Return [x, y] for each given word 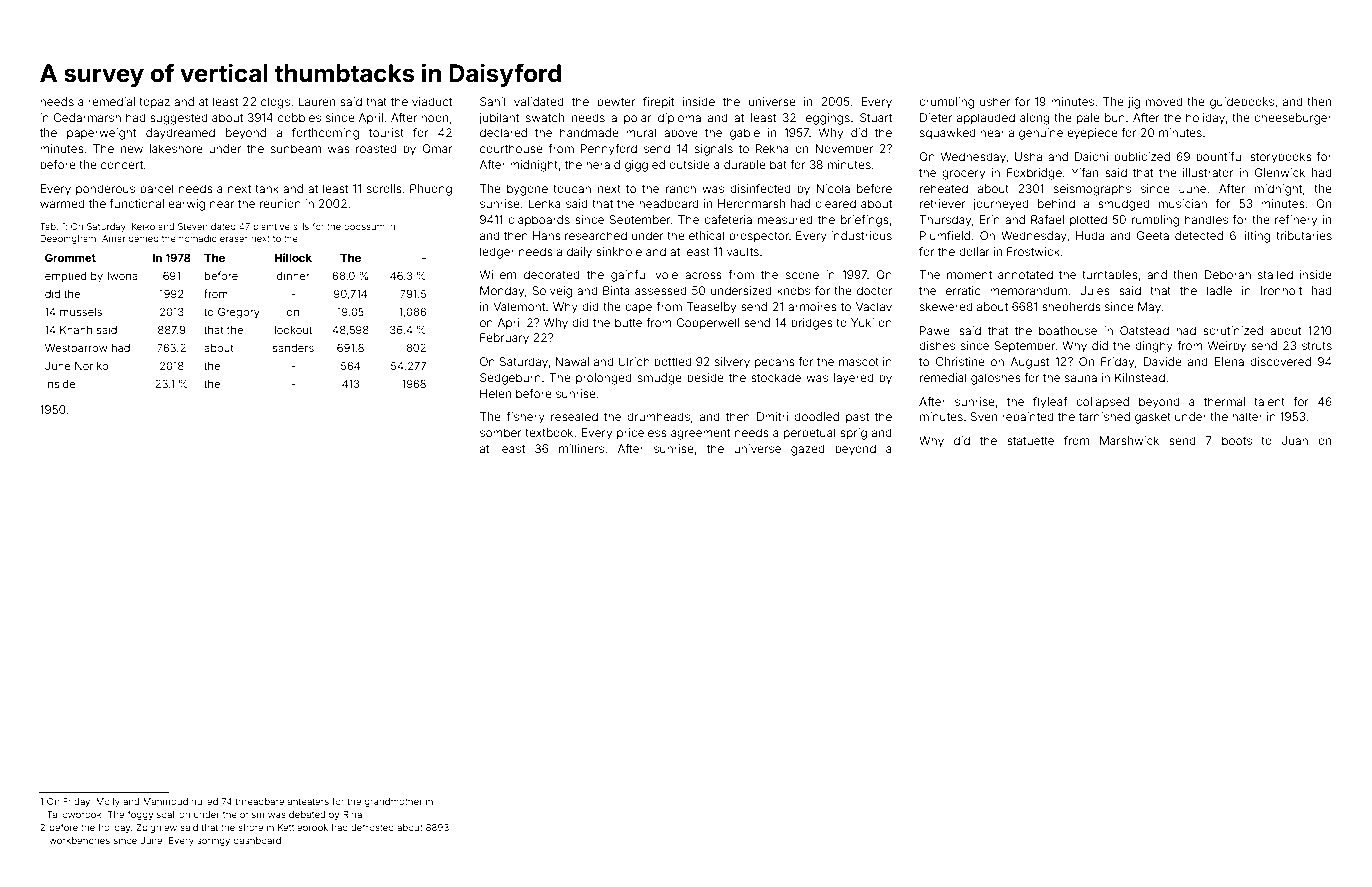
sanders [293, 348]
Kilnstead [1140, 377]
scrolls [384, 188]
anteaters [308, 801]
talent [1269, 401]
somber [501, 432]
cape [638, 309]
